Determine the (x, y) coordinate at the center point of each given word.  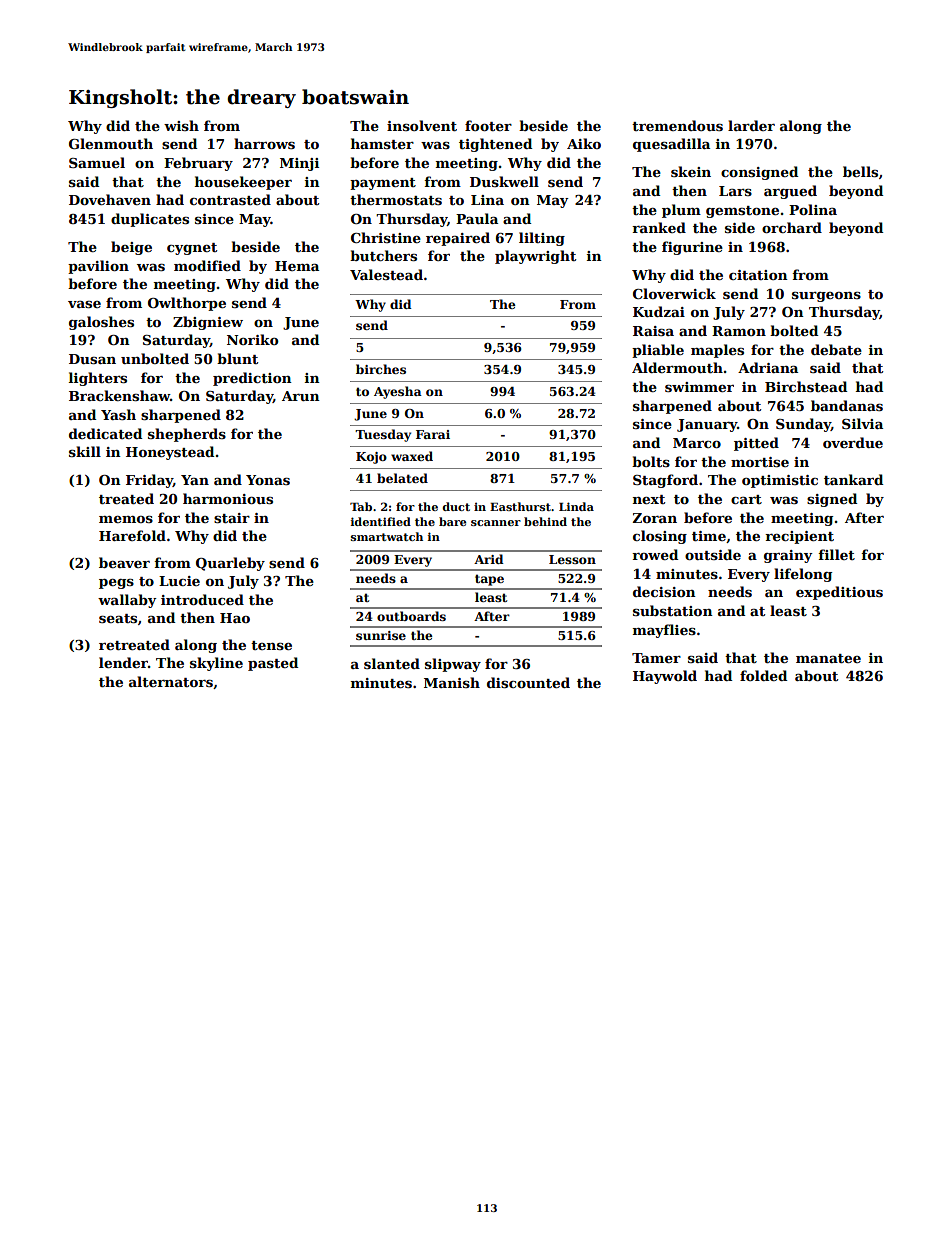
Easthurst (520, 506)
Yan (195, 480)
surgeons (826, 297)
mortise (760, 462)
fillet (836, 554)
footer (488, 125)
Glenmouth (111, 143)
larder (751, 125)
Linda (576, 506)
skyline (216, 664)
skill (85, 451)
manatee (828, 658)
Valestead (386, 274)
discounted (528, 682)
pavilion (98, 267)
